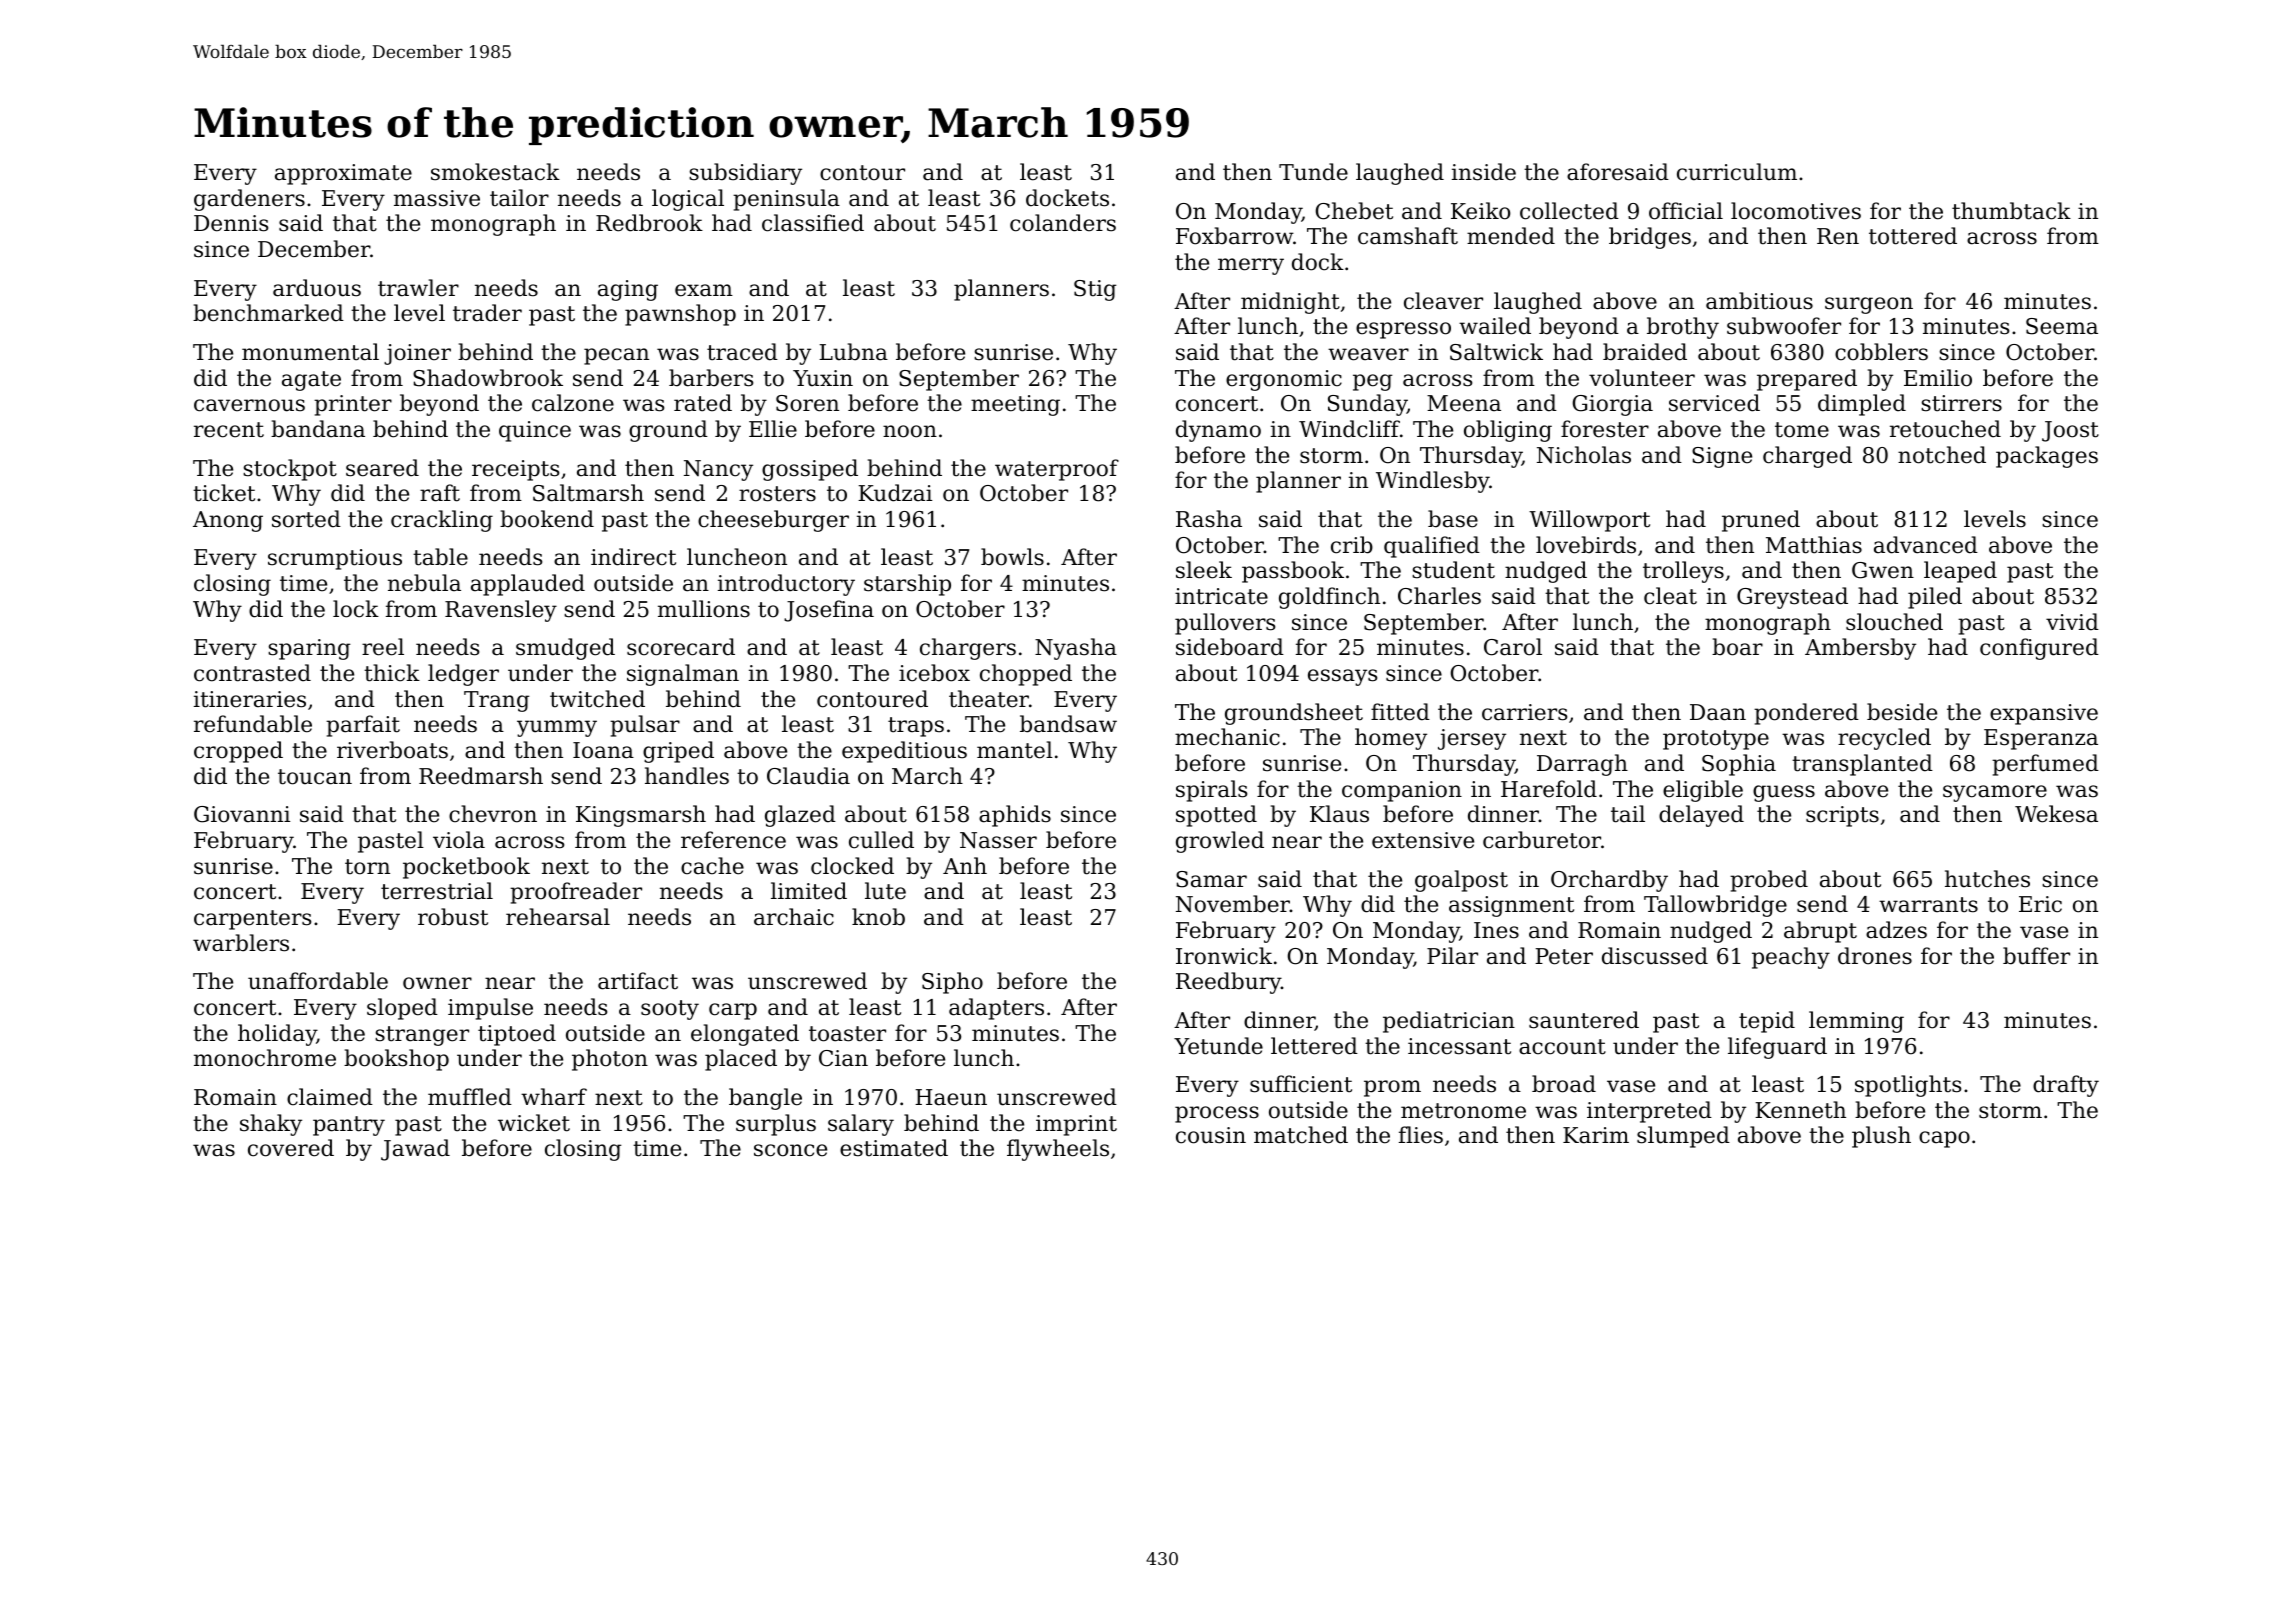  I want to click on lettered, so click(1314, 1046).
